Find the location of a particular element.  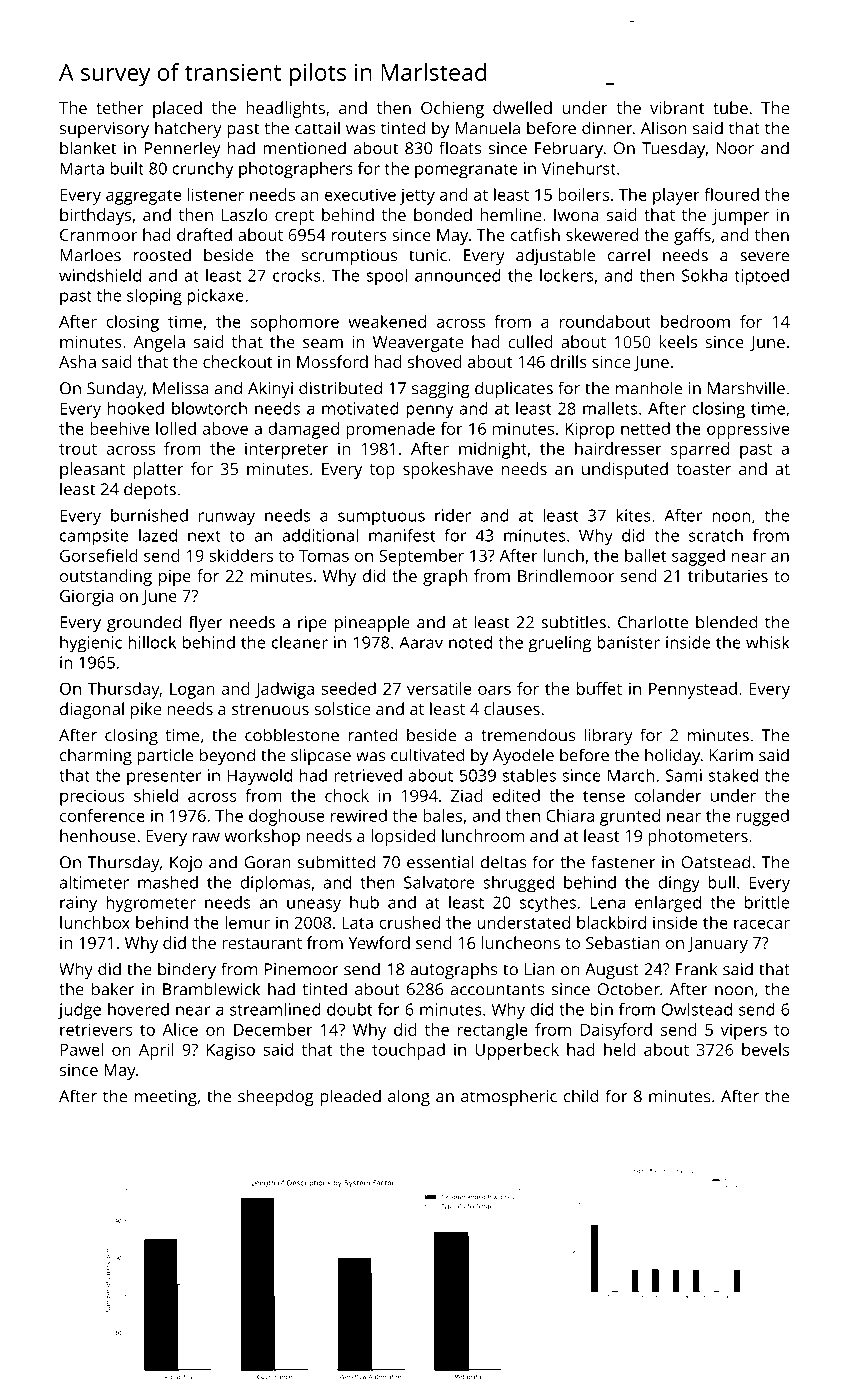

meeting is located at coordinates (166, 1098).
